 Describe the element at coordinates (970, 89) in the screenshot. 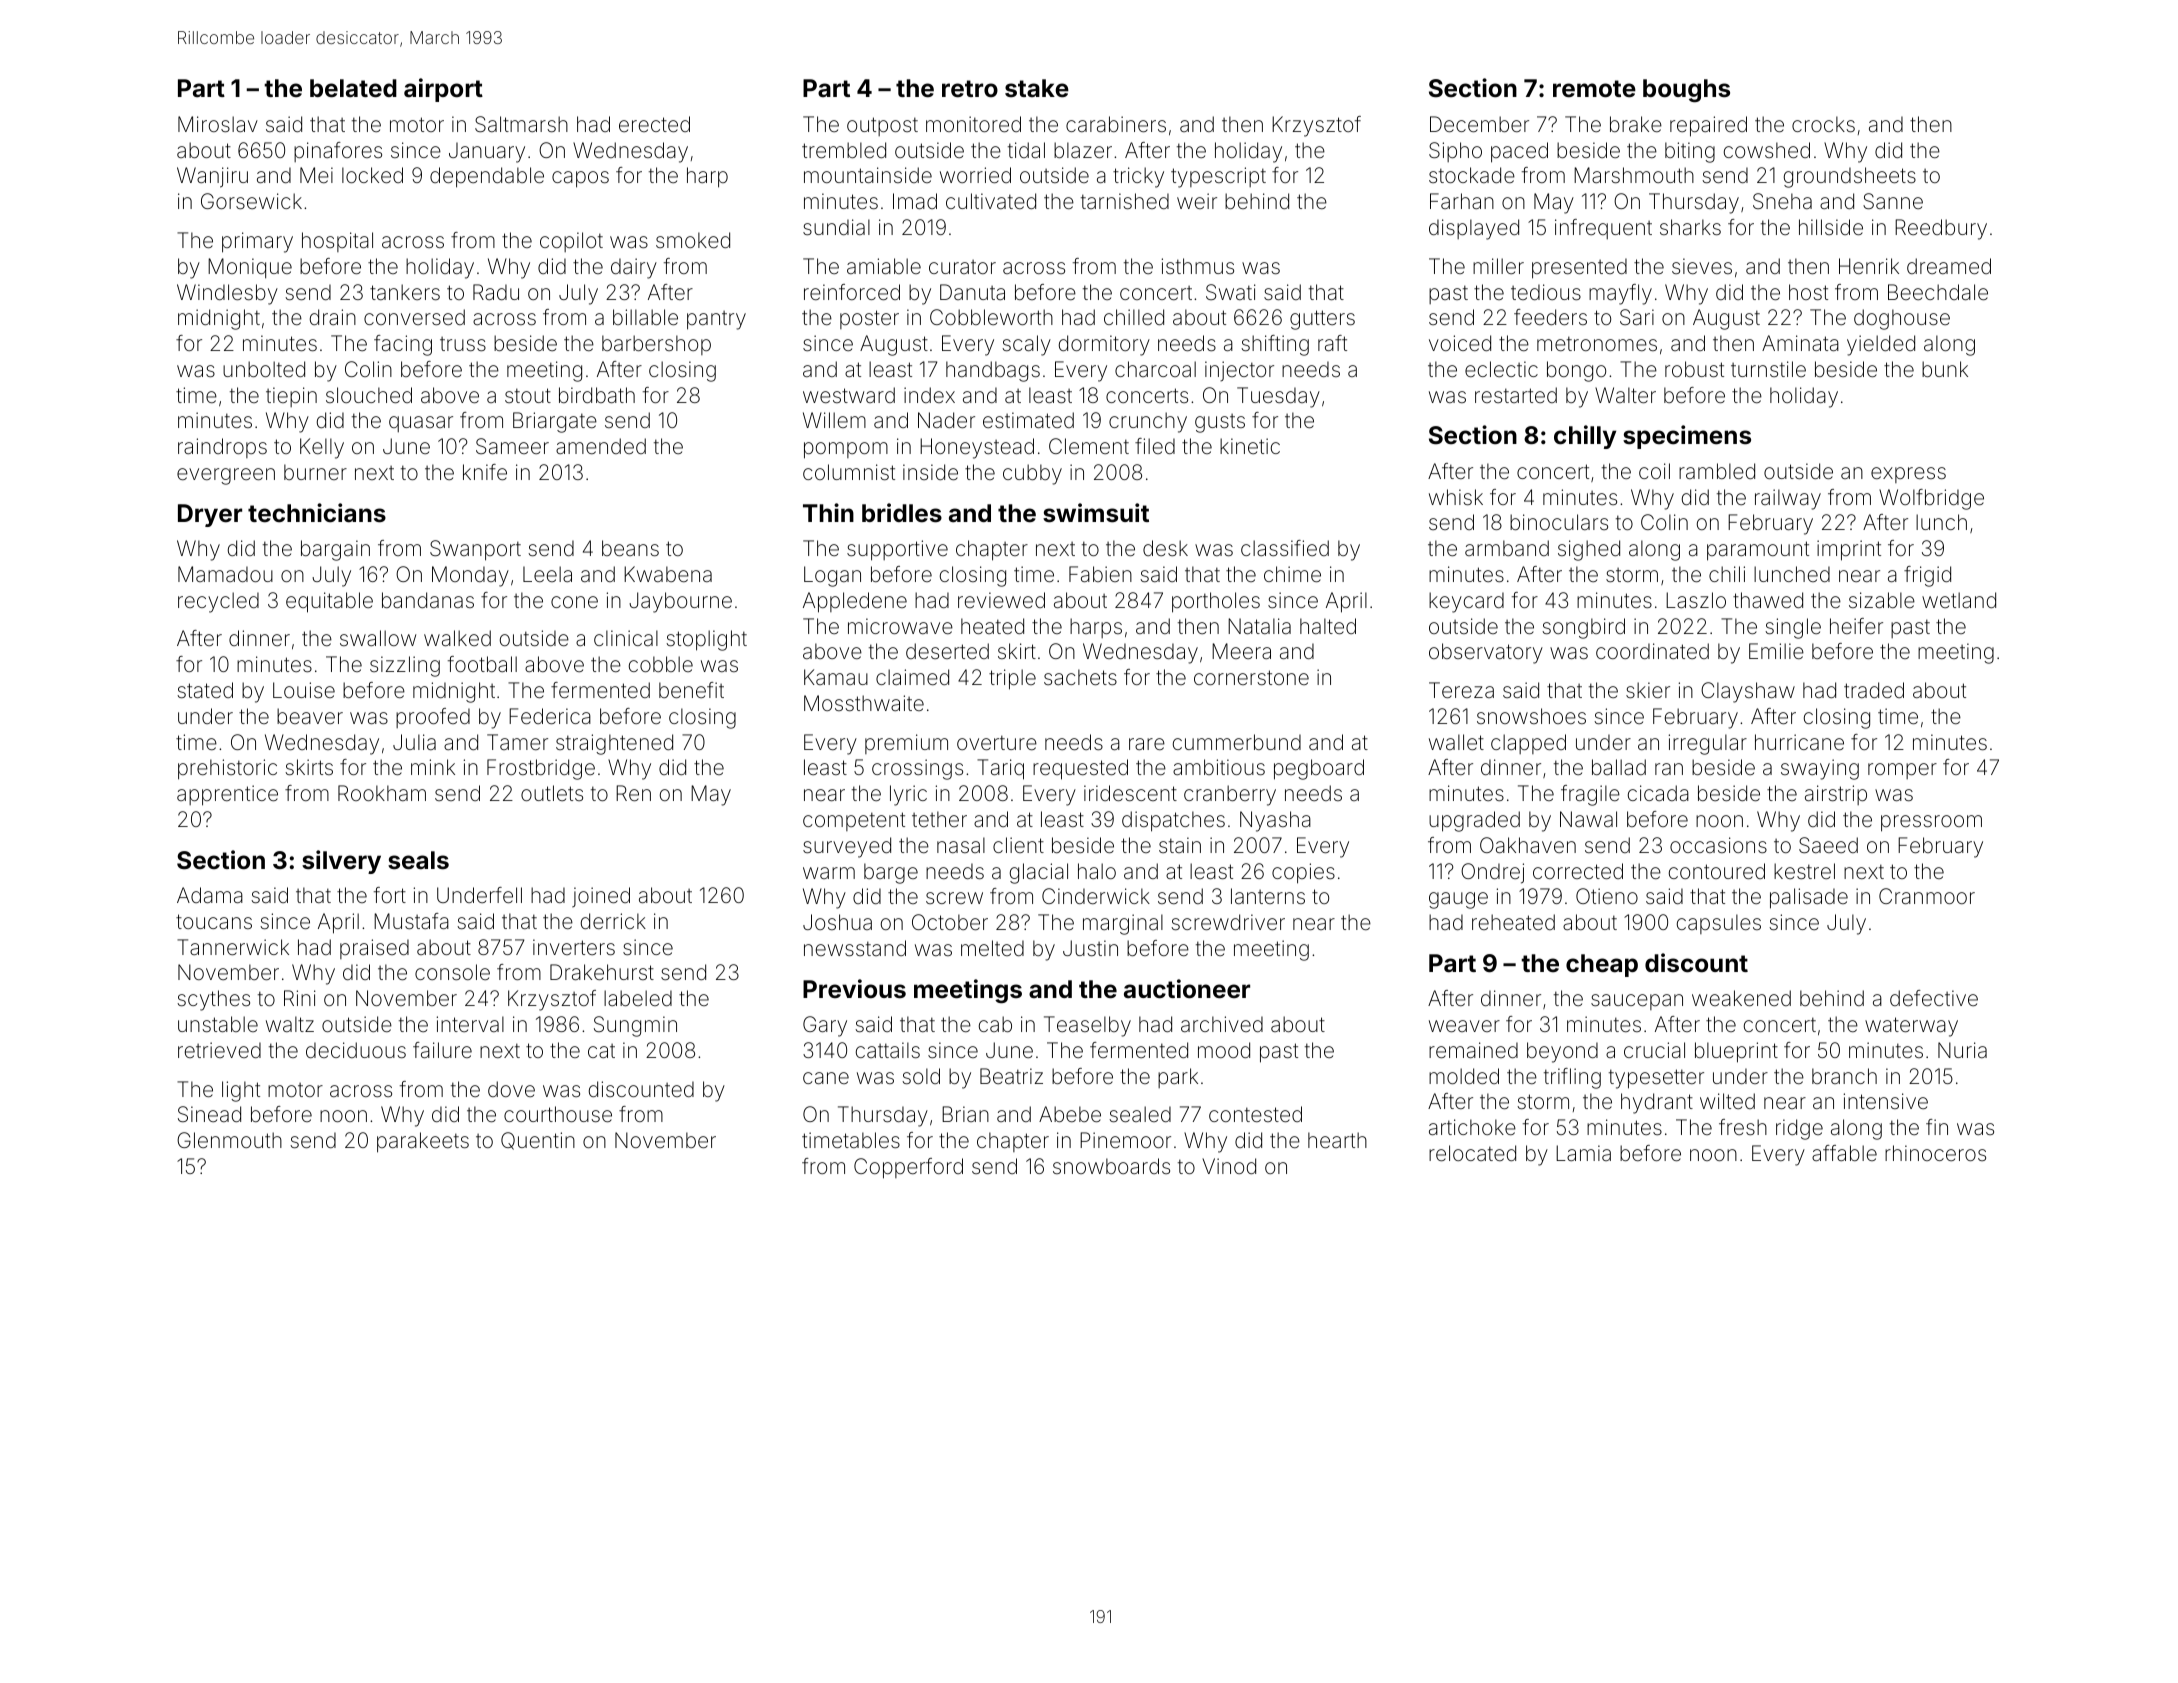

I see `retro` at that location.
